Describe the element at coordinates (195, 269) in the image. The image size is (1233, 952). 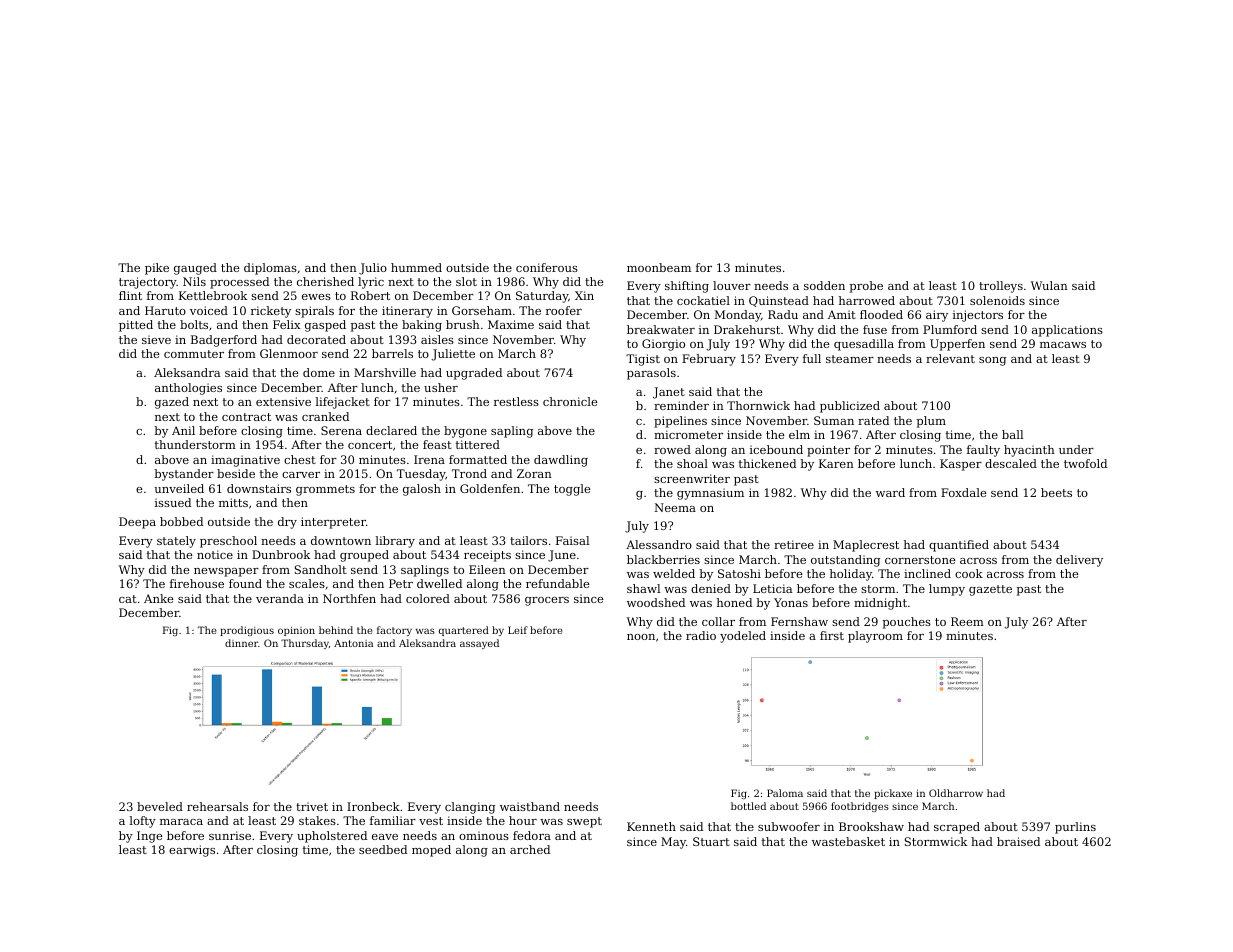
I see `gauged` at that location.
